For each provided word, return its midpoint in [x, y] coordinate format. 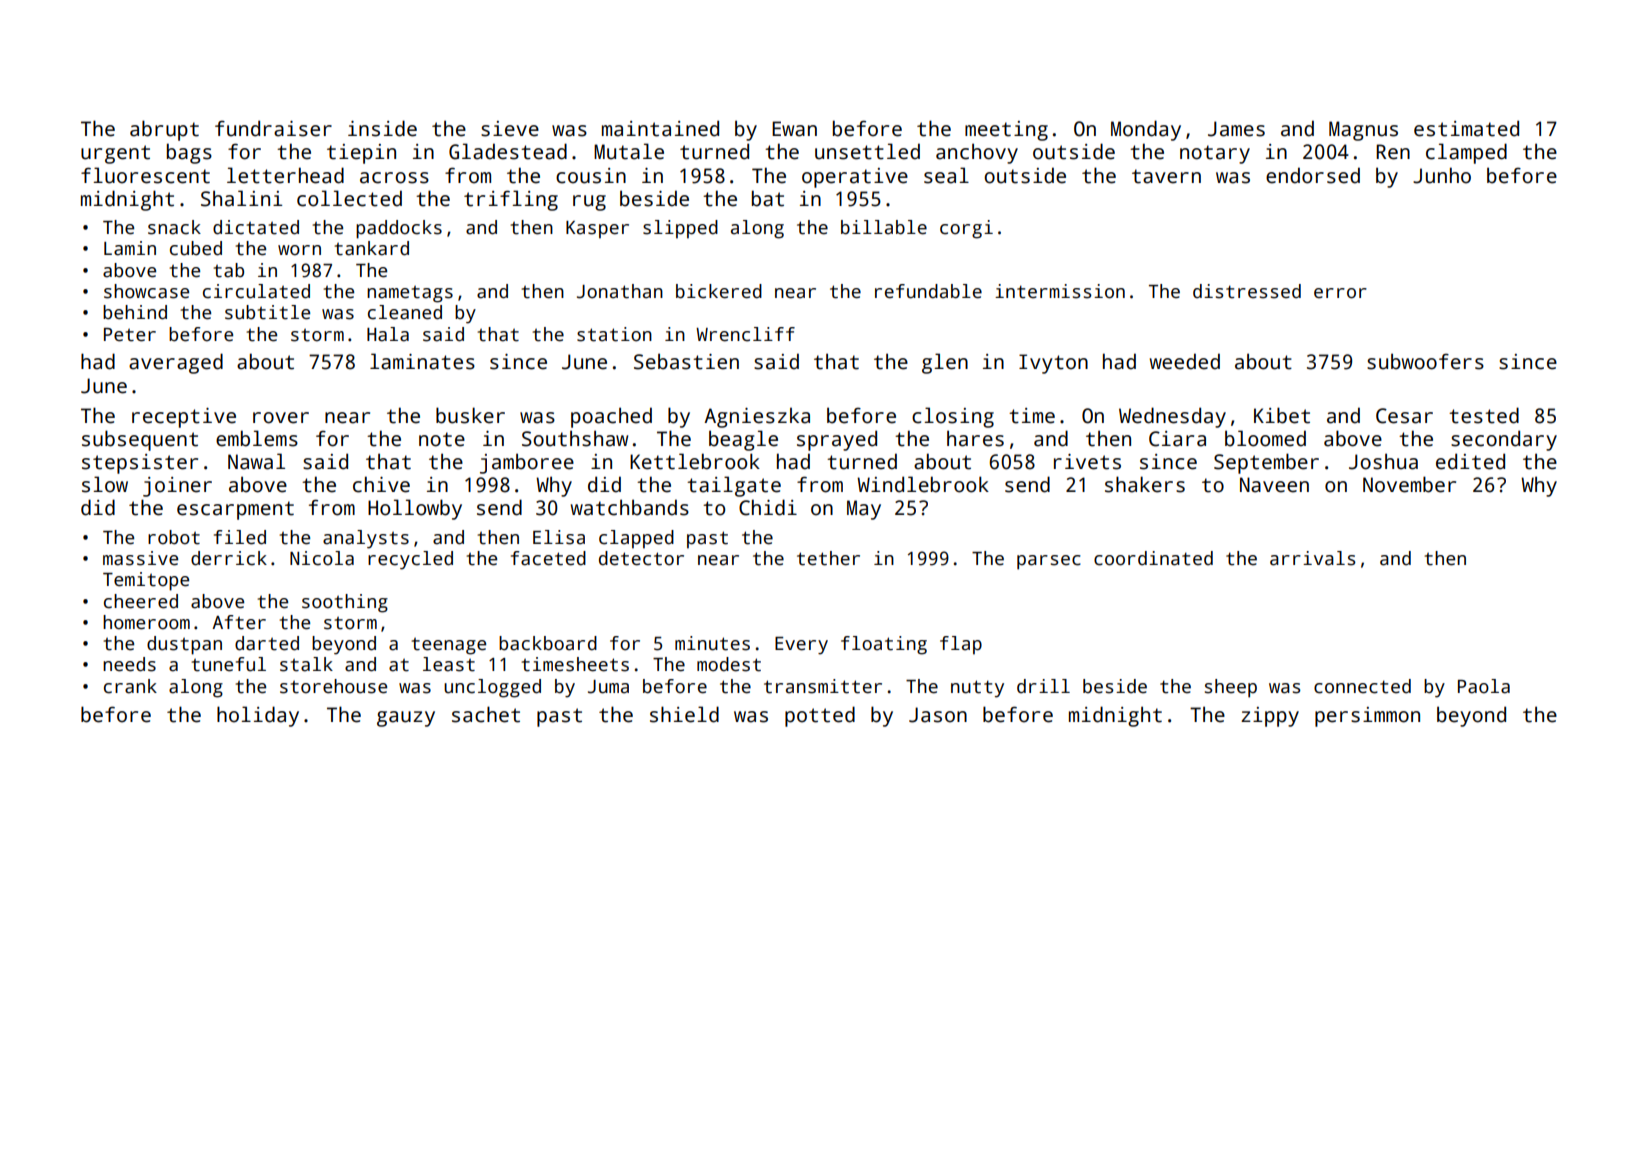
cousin [591, 176]
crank [130, 686]
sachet [486, 714]
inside [382, 128]
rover [281, 418]
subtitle [267, 312]
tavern [1166, 176]
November [1409, 484]
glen [945, 363]
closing [953, 417]
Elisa [559, 537]
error [1340, 293]
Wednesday [1172, 417]
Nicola [322, 558]
